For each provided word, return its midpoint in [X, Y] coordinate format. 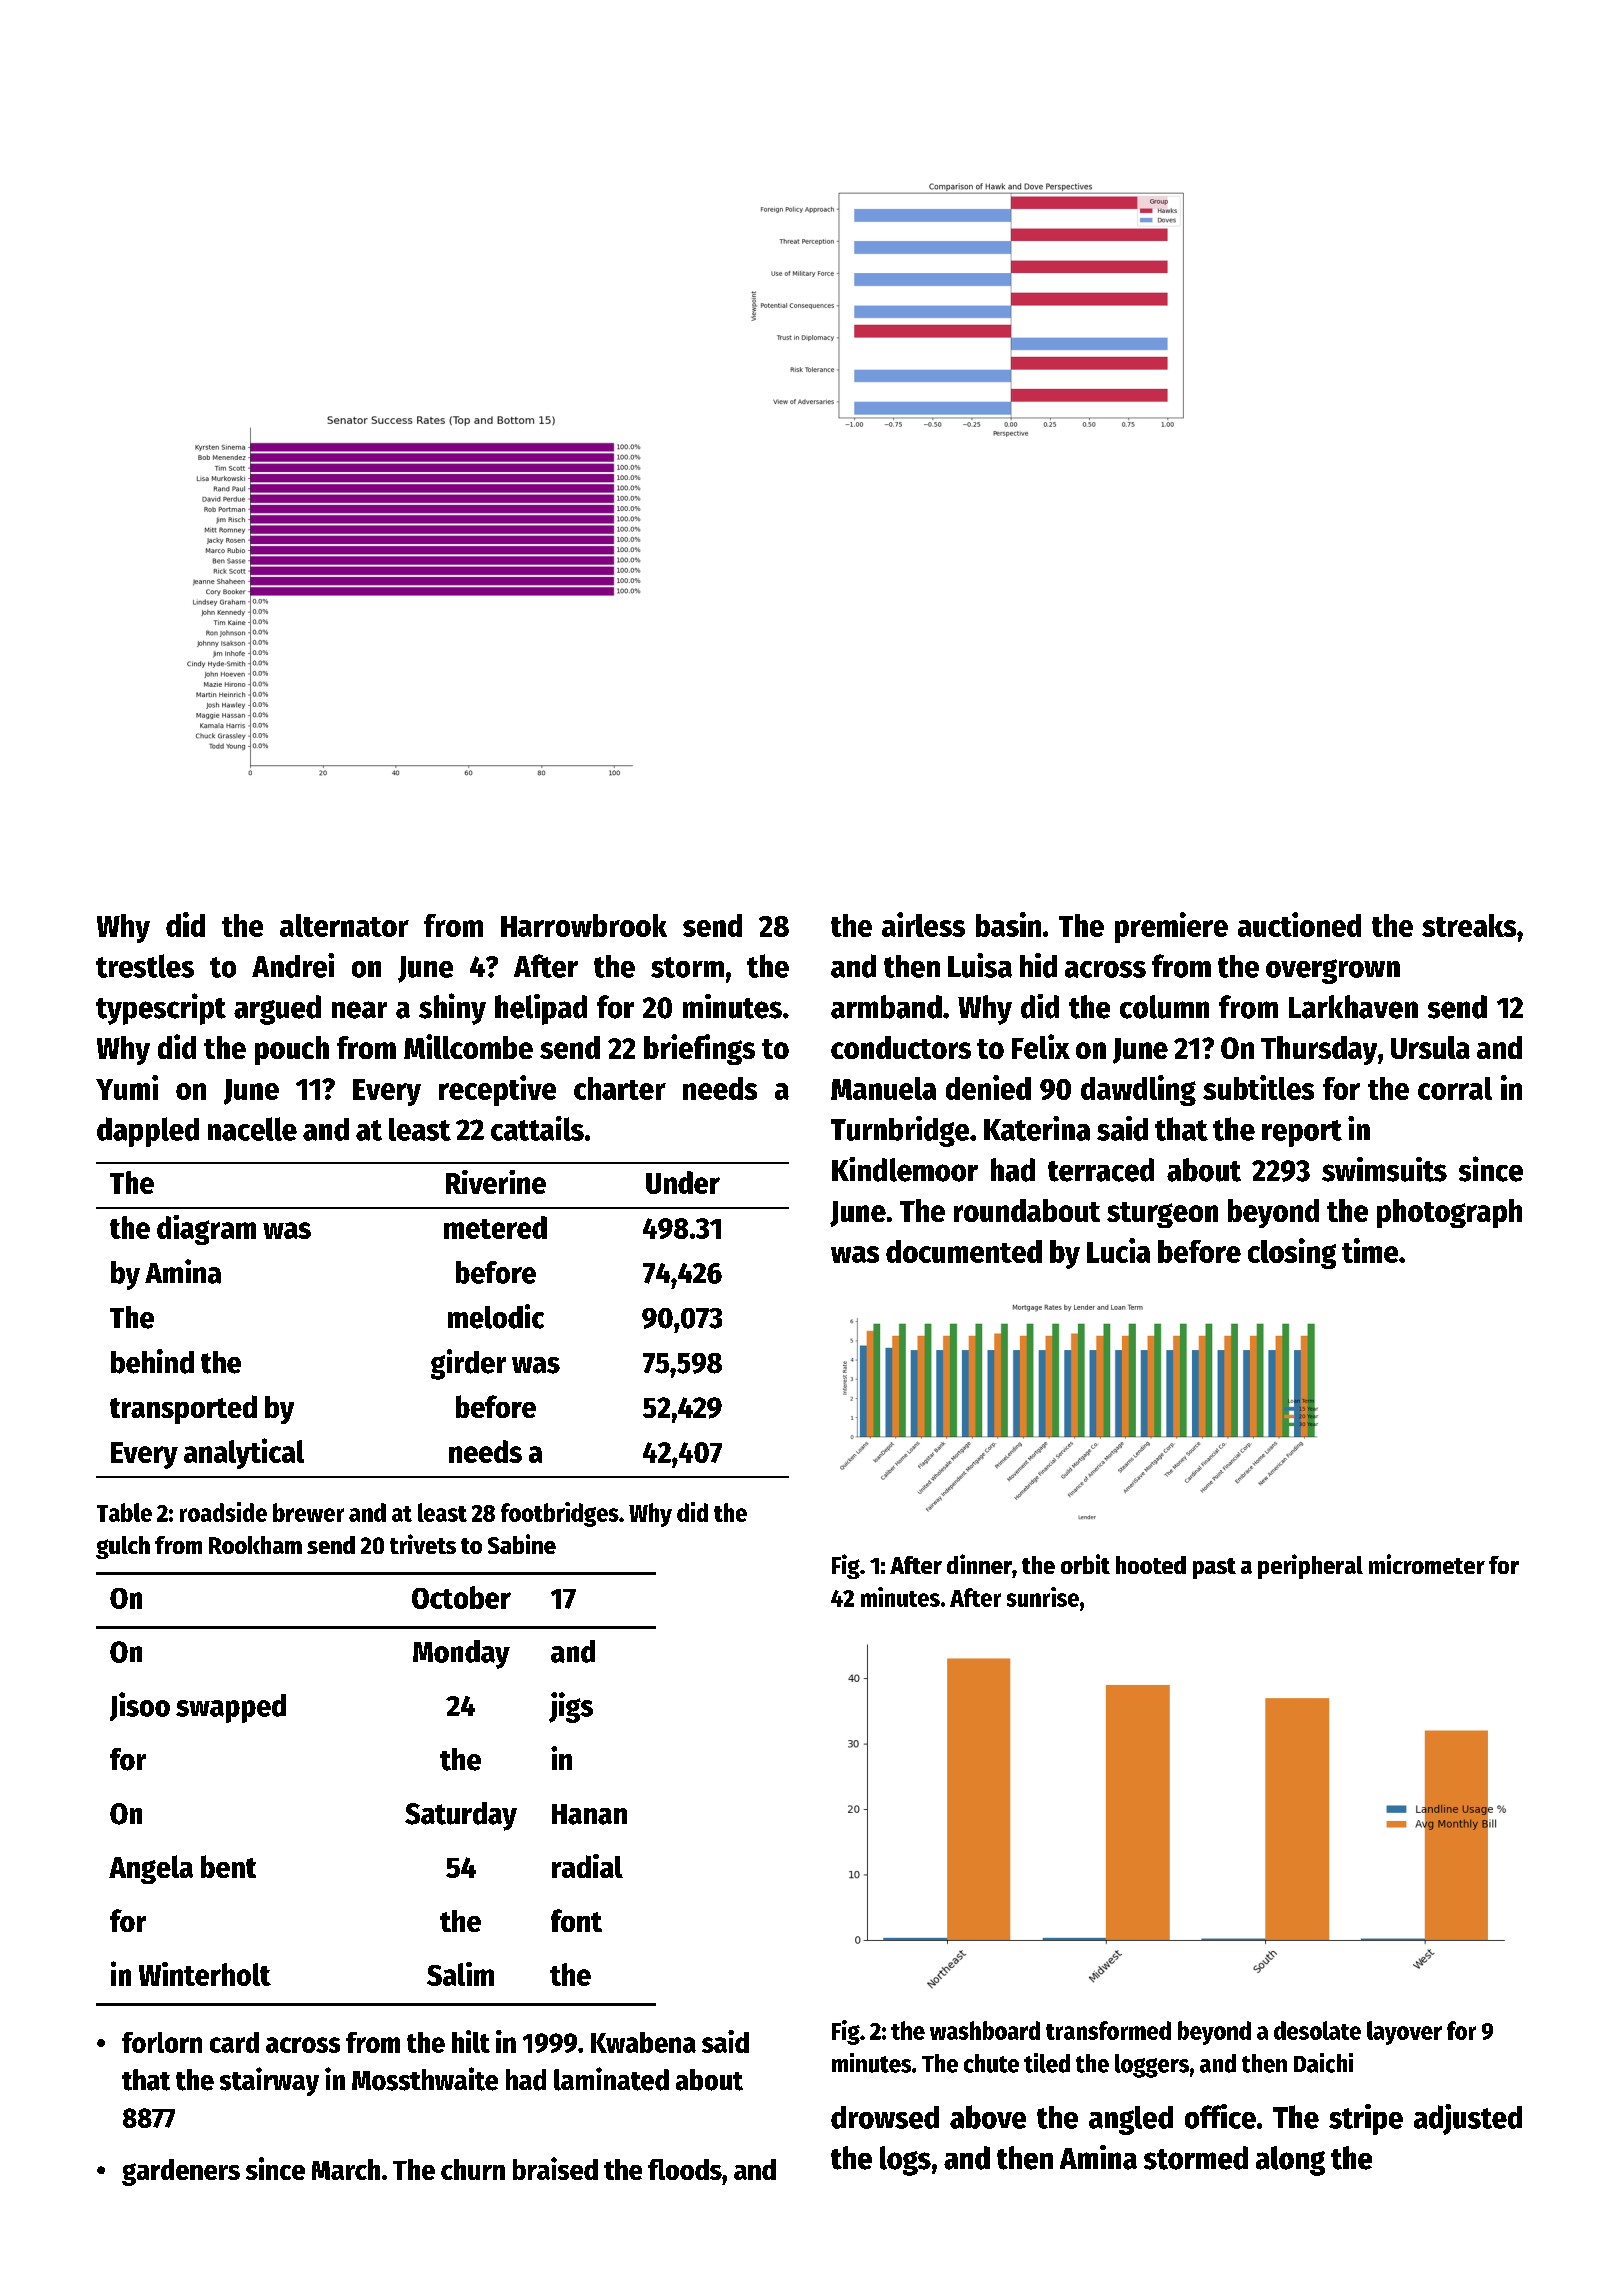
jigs [571, 1707]
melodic [496, 1316]
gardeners [181, 2172]
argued [277, 1010]
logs [905, 2161]
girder [468, 1364]
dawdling [1138, 1090]
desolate [1317, 2030]
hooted [1151, 1565]
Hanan [589, 1814]
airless [923, 924]
